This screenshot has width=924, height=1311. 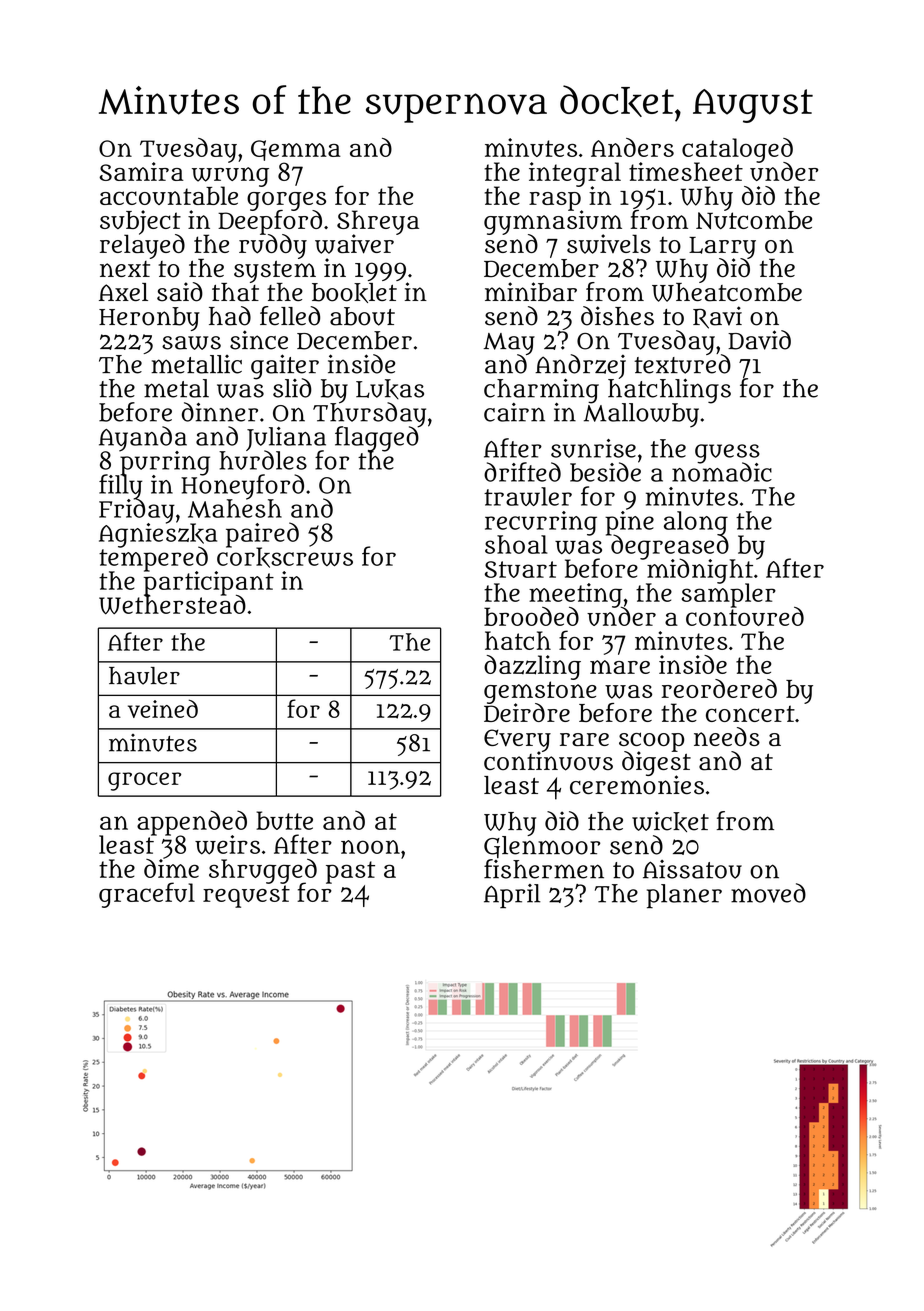 What do you see at coordinates (632, 147) in the screenshot?
I see `Anders` at bounding box center [632, 147].
